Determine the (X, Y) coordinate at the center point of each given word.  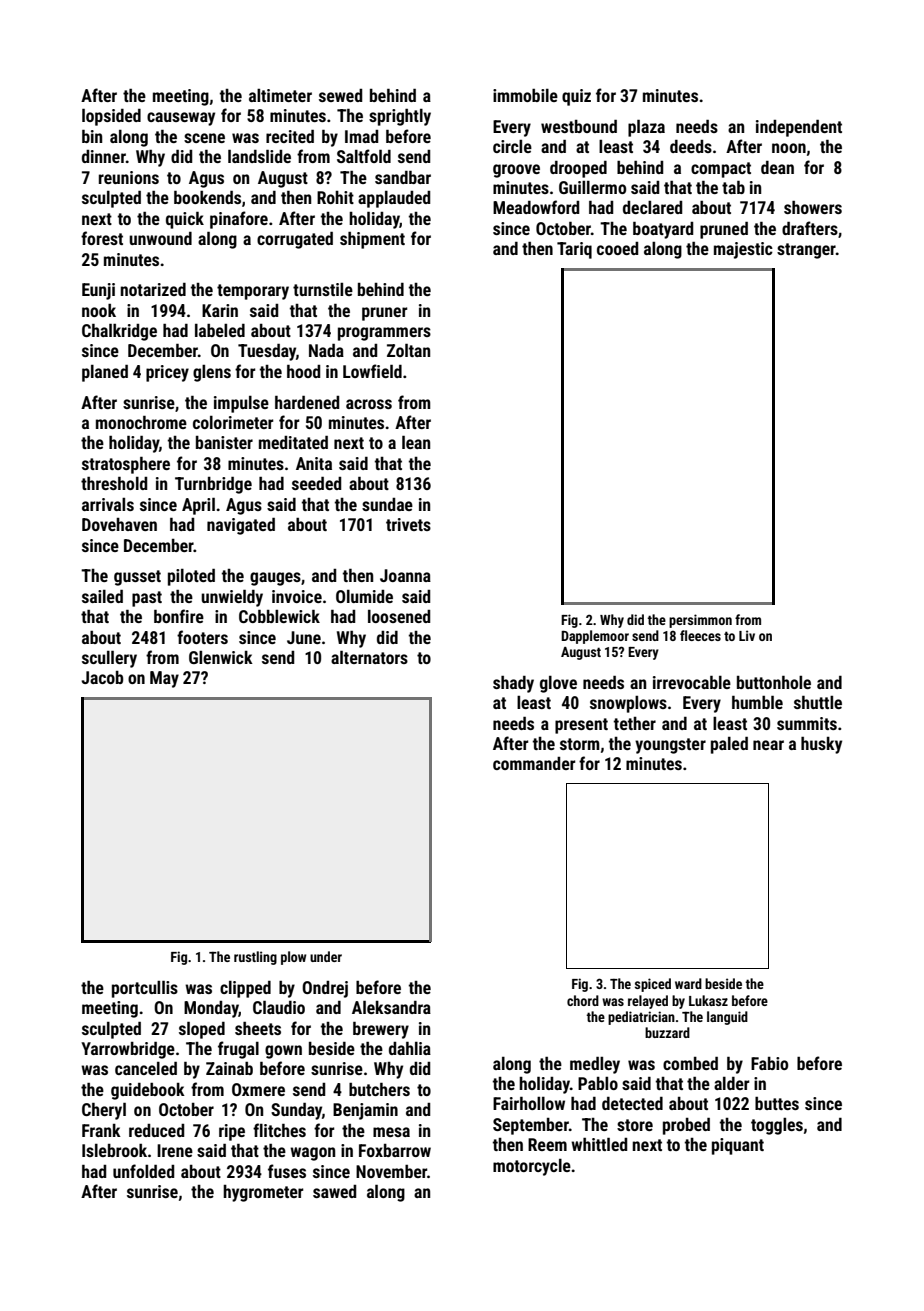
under (326, 956)
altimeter (280, 95)
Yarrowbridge (128, 1050)
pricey (167, 373)
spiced (653, 985)
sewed (340, 95)
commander (534, 763)
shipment (372, 240)
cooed (617, 248)
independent (799, 128)
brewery (381, 1030)
